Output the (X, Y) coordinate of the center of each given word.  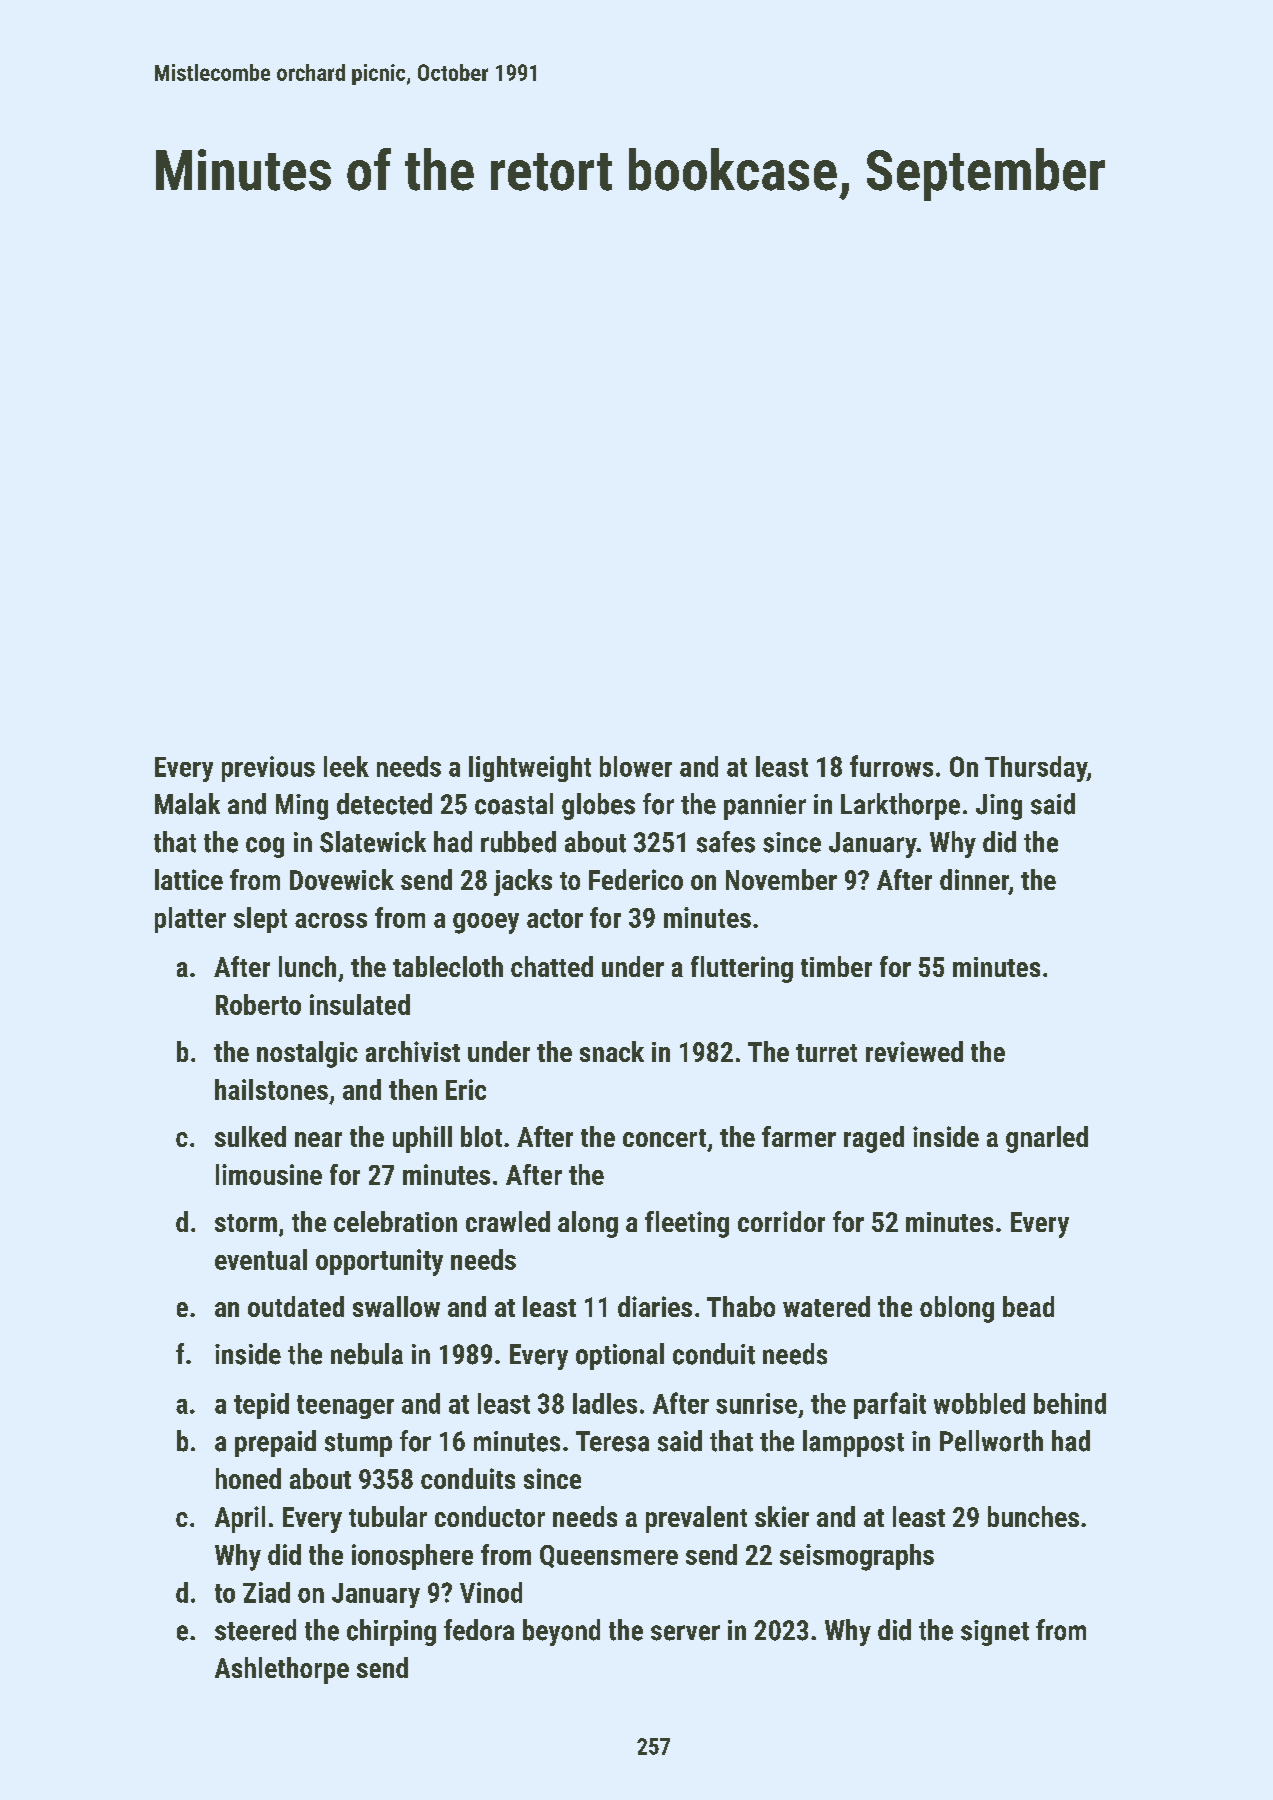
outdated (296, 1306)
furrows (891, 766)
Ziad (266, 1592)
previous (268, 769)
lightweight (530, 769)
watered (826, 1306)
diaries (655, 1306)
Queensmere (609, 1556)
